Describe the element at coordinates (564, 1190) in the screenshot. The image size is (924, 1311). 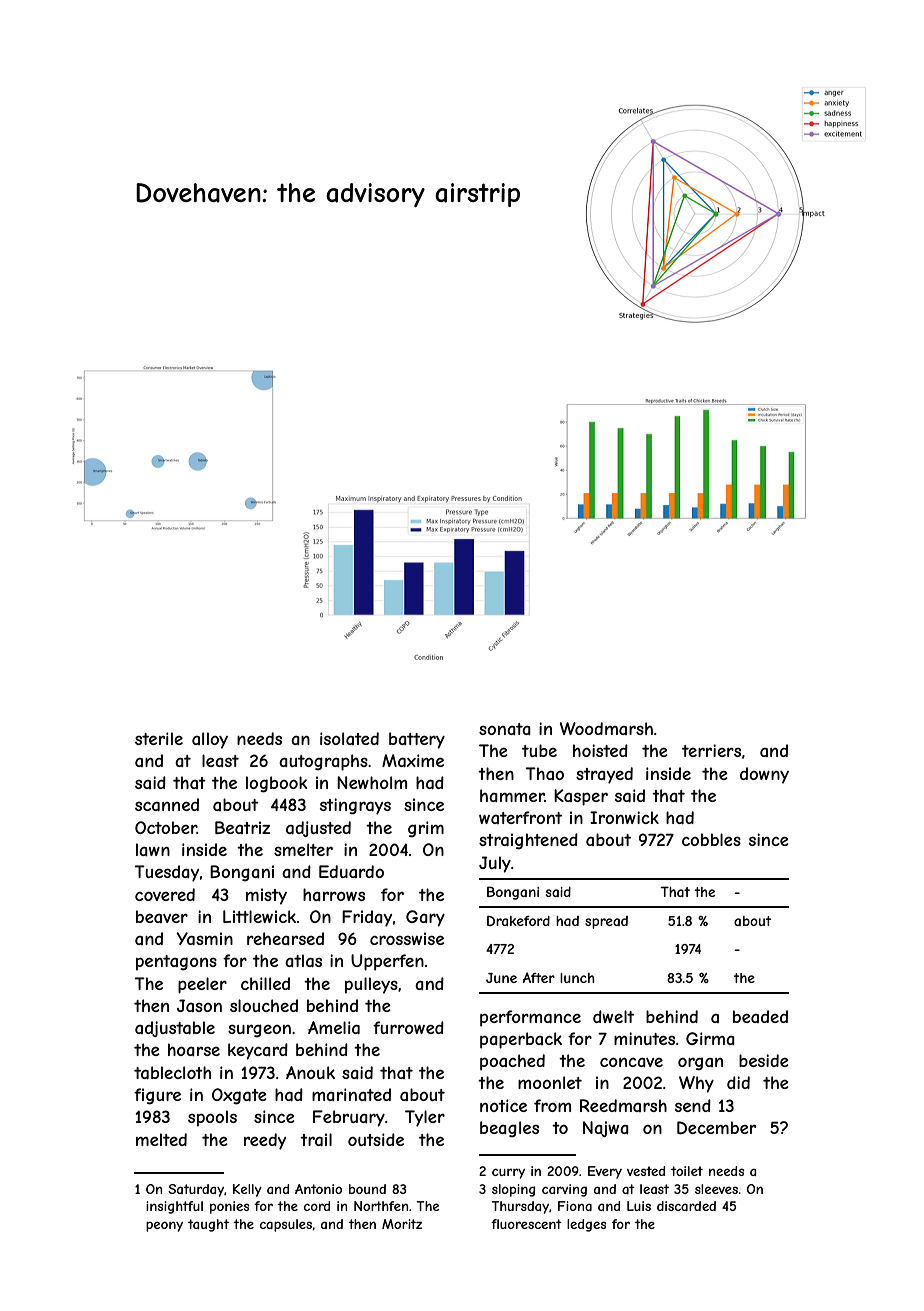
I see `carving` at that location.
